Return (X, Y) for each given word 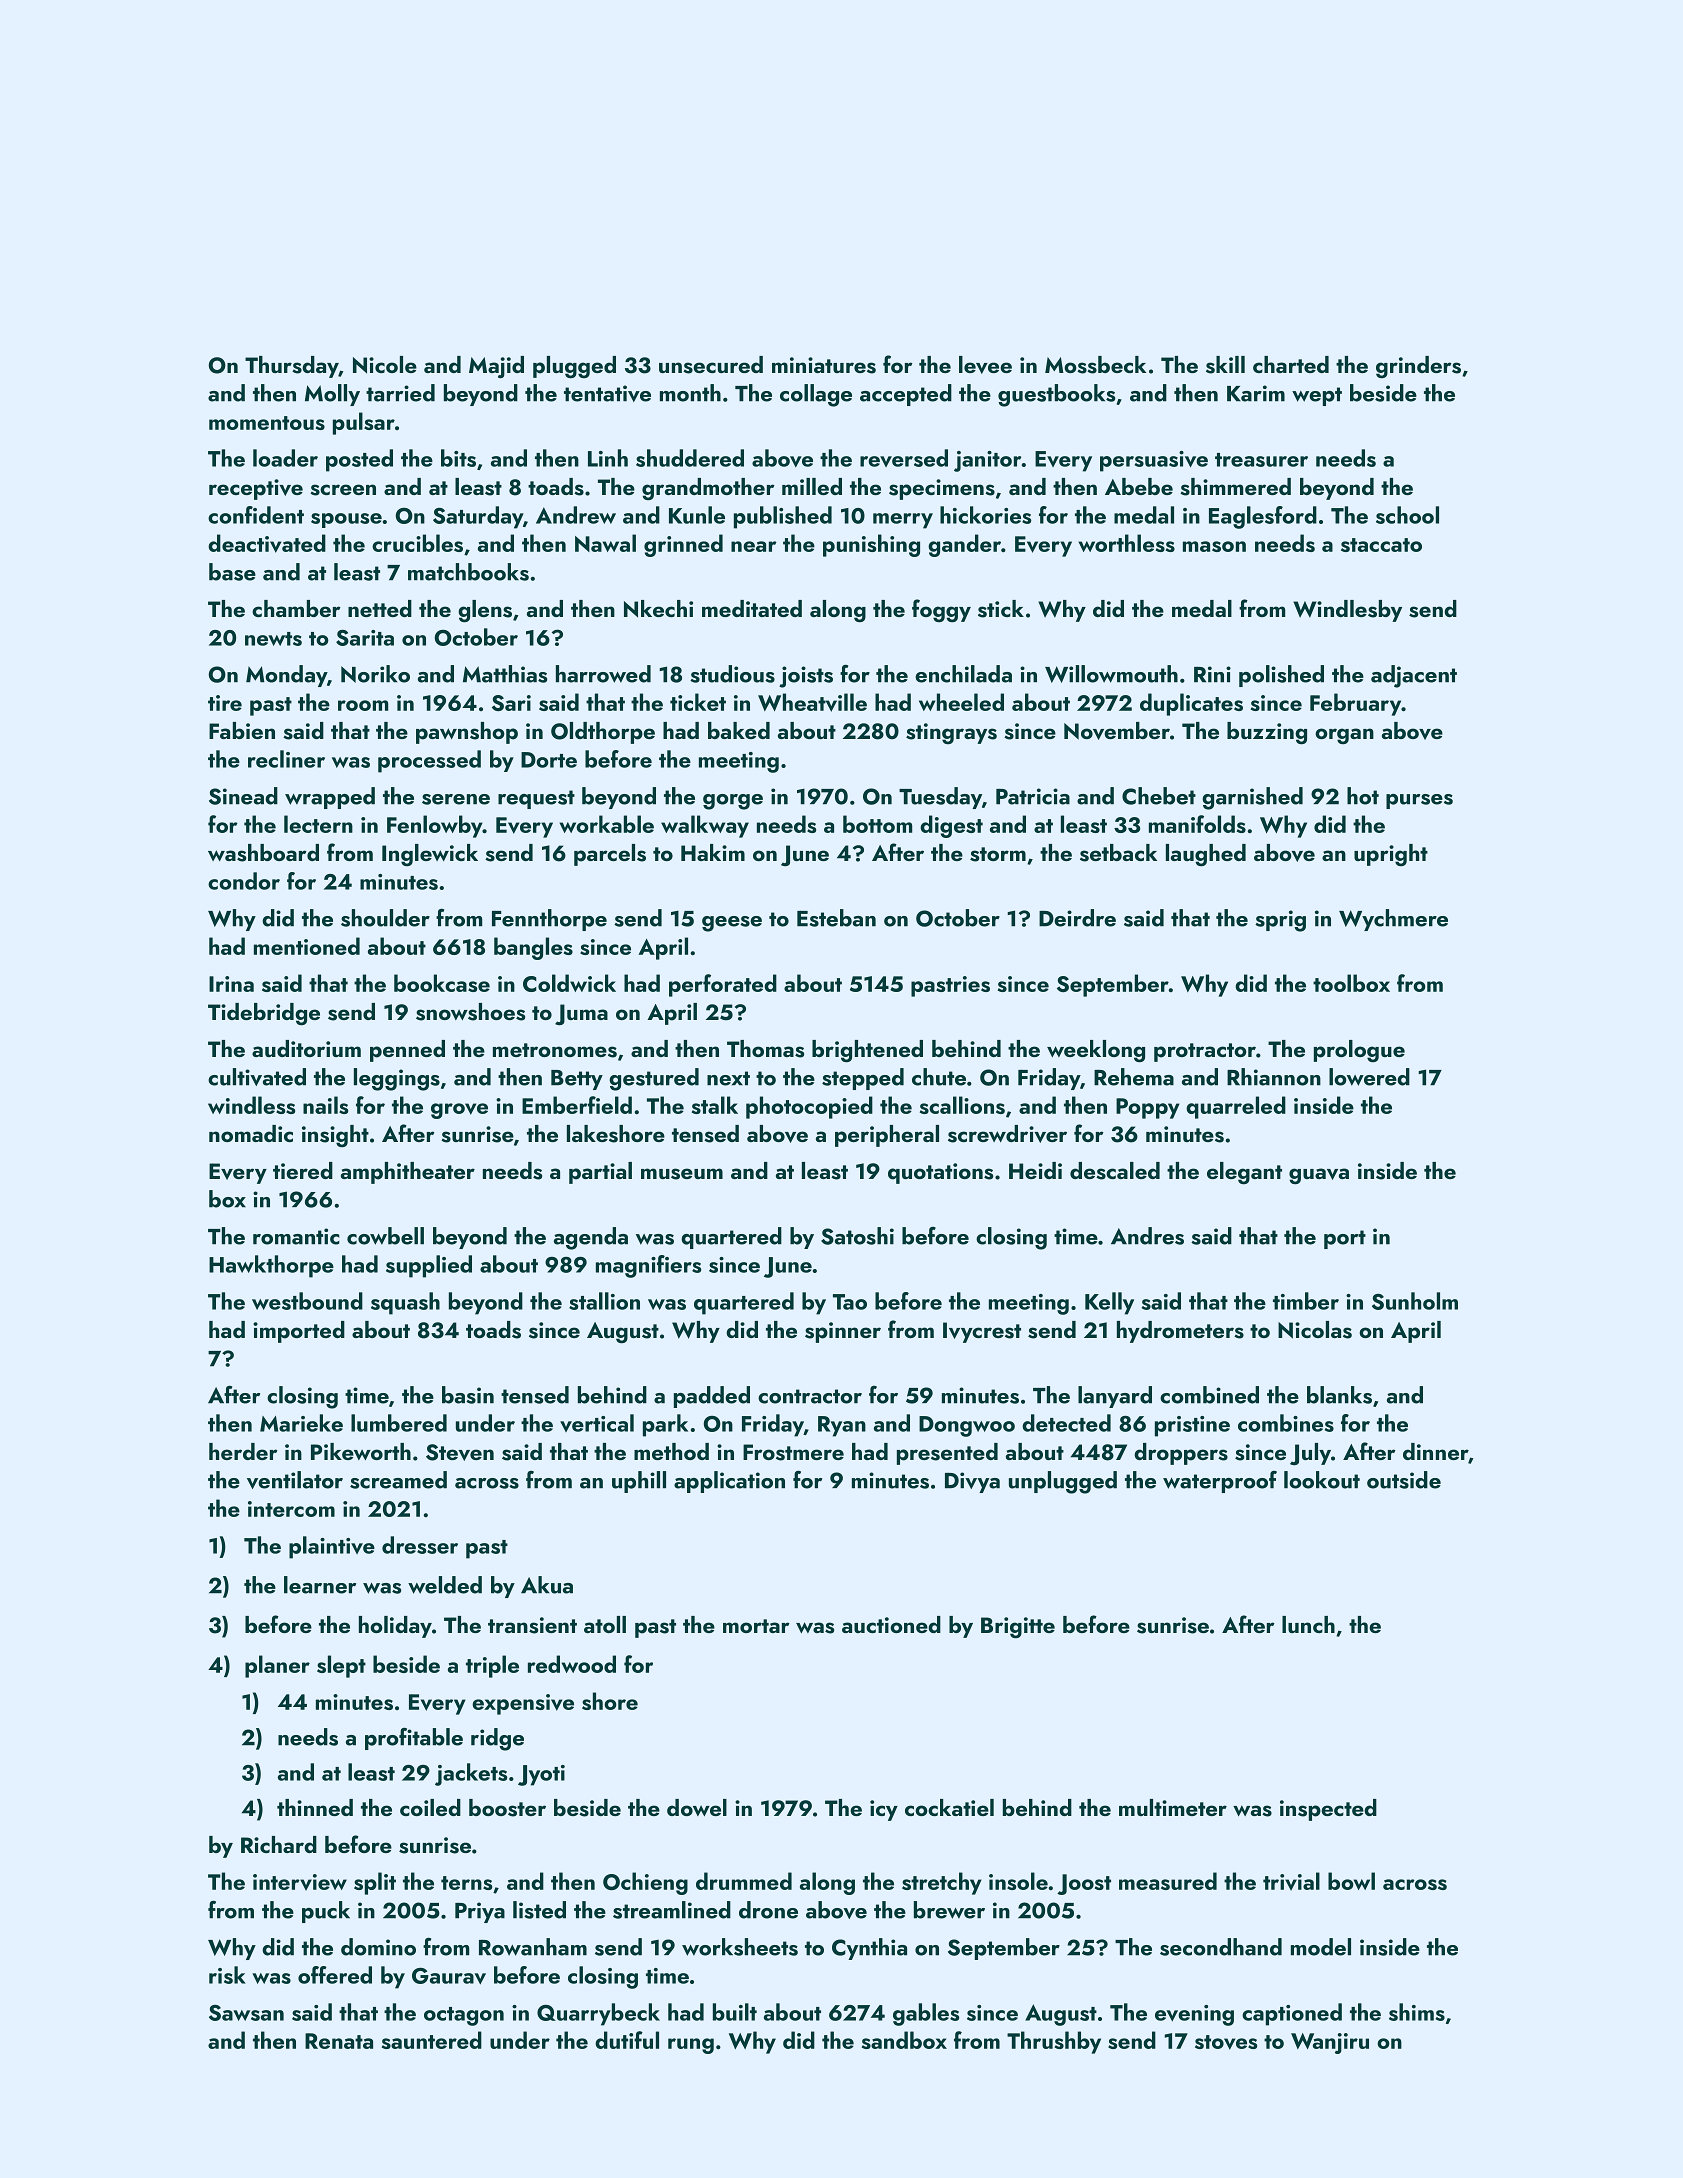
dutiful (627, 2040)
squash (405, 1303)
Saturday (478, 517)
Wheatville (812, 702)
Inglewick (430, 855)
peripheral (887, 1136)
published (783, 517)
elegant (1244, 1173)
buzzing (1267, 733)
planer (277, 1666)
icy (884, 1810)
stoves (1226, 2042)
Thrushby (1054, 2042)
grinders (1418, 367)
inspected (1328, 1810)
